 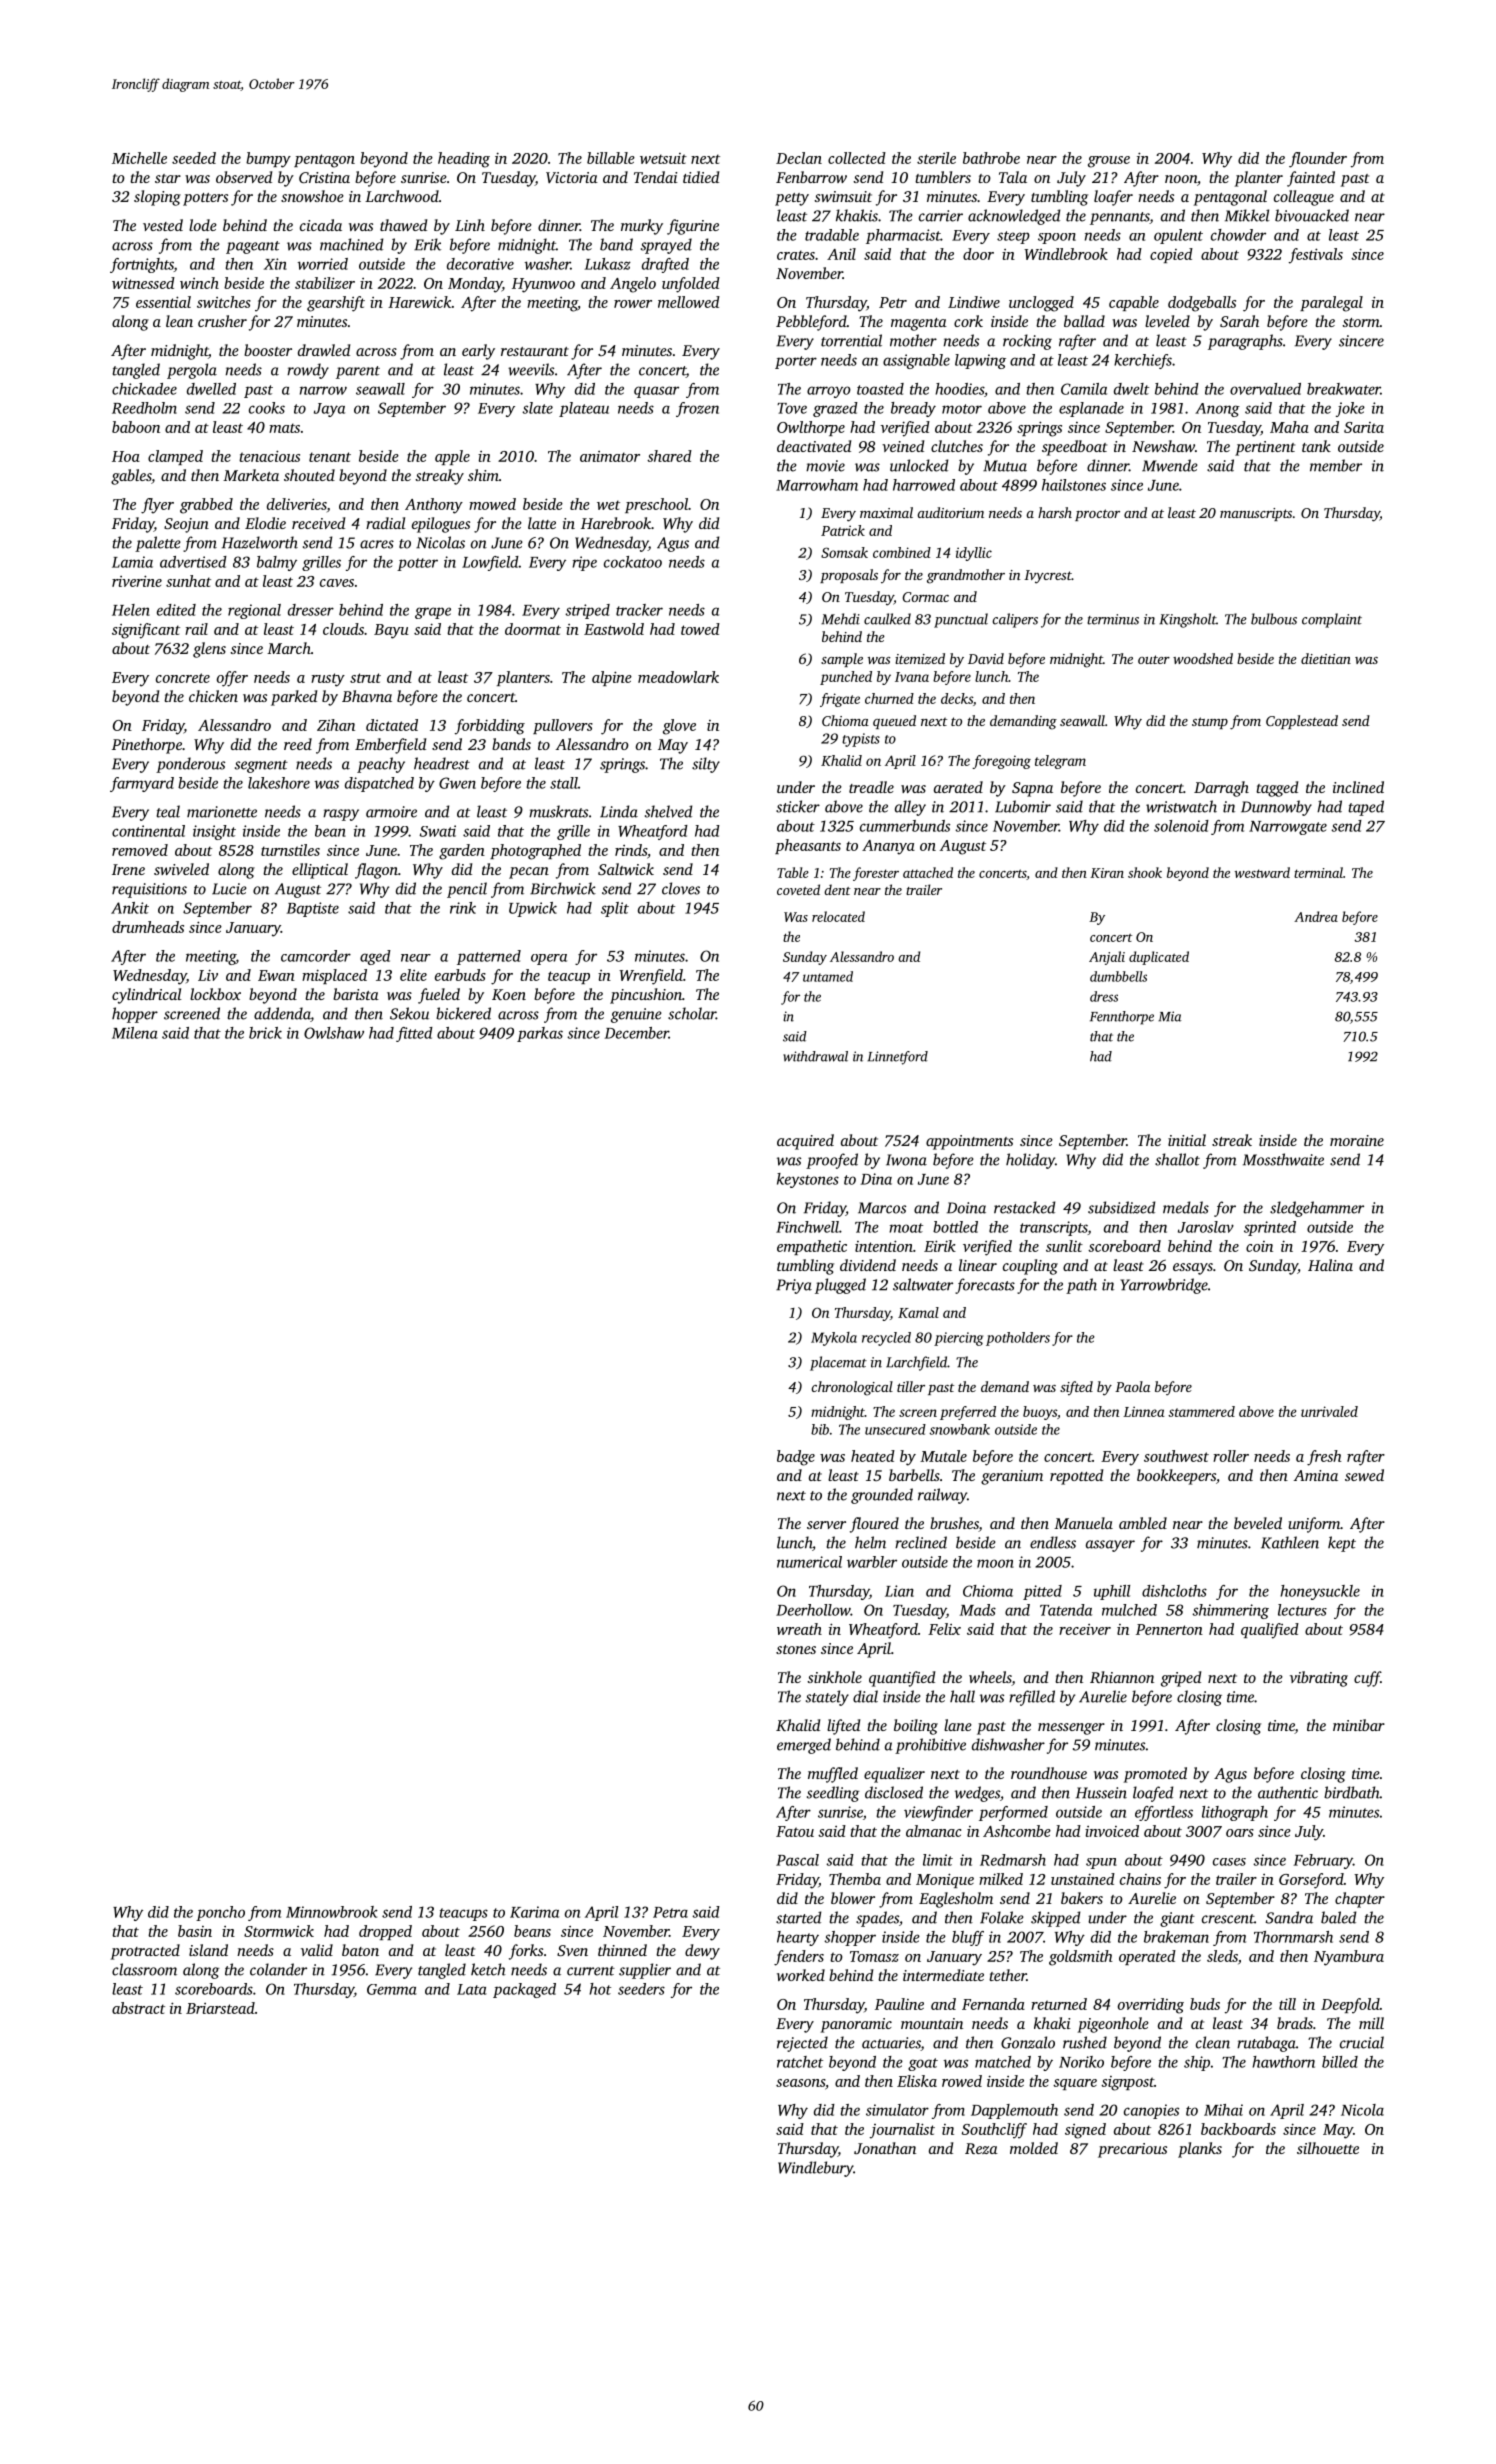 I want to click on mellowed, so click(x=689, y=302).
